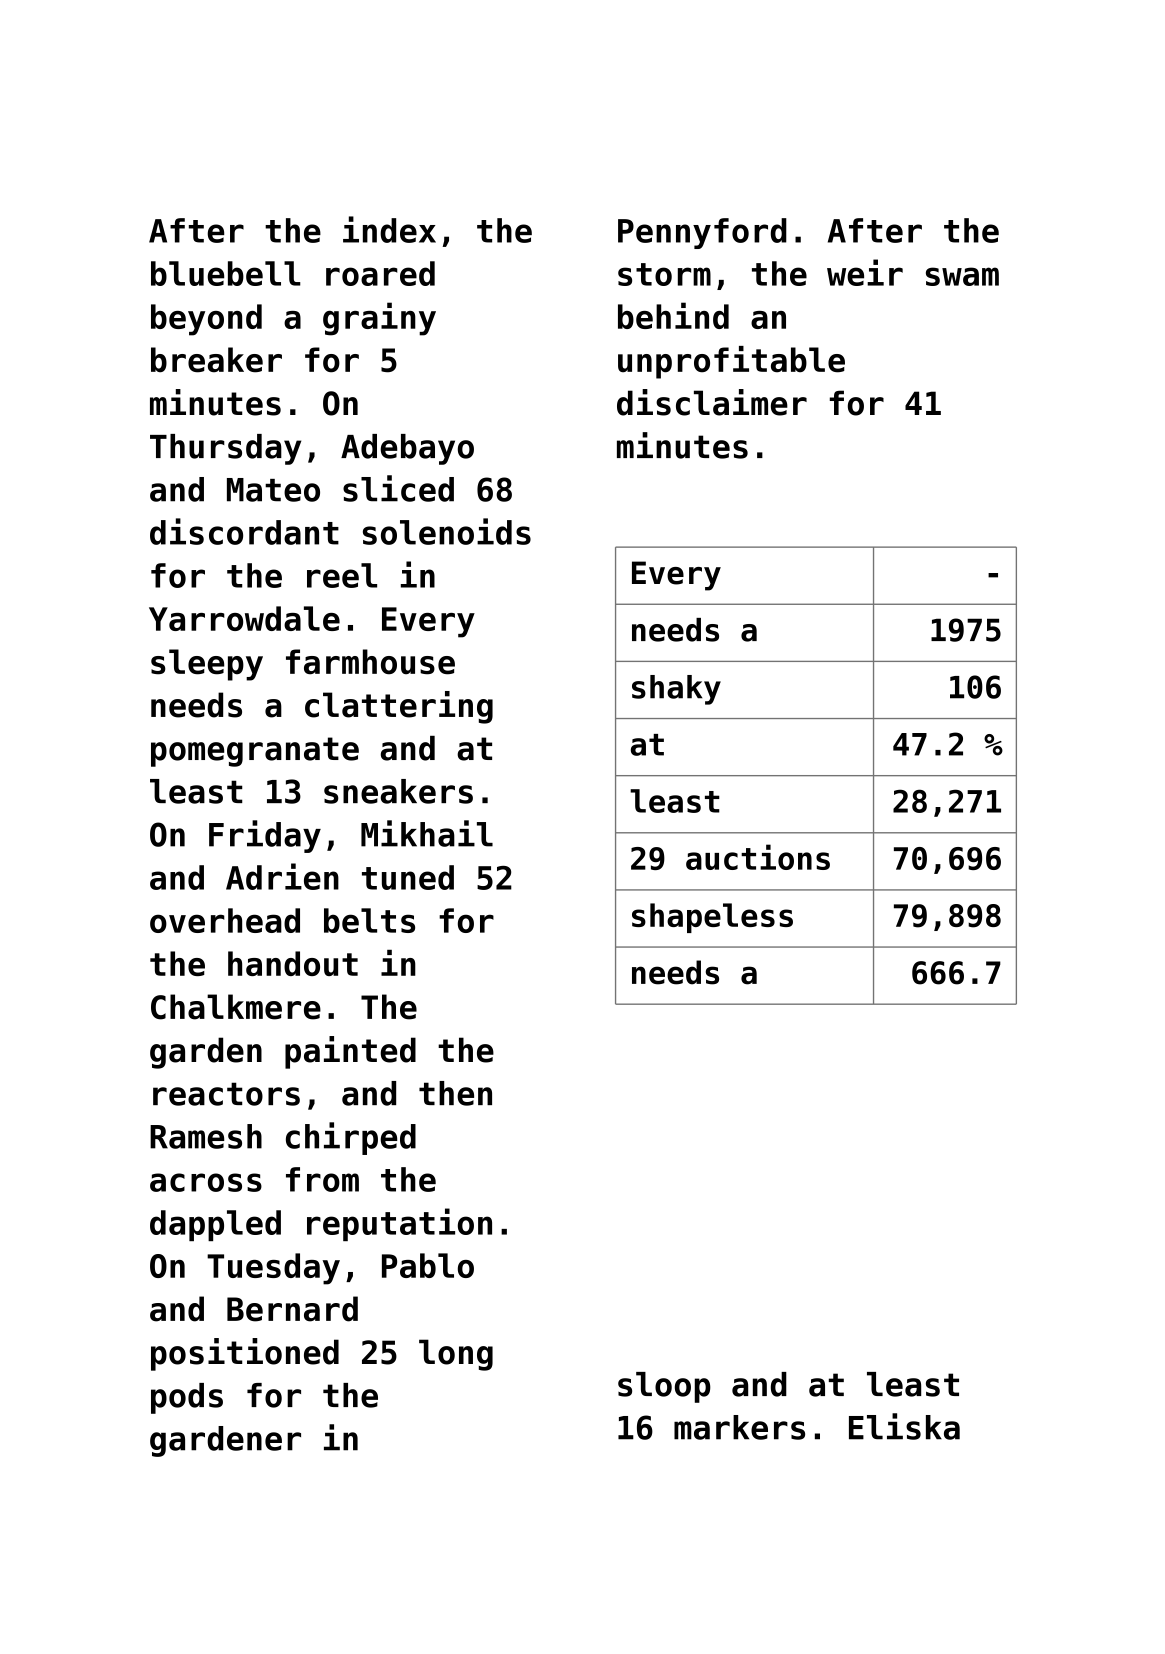 The image size is (1165, 1654). I want to click on Adebayo, so click(407, 449).
